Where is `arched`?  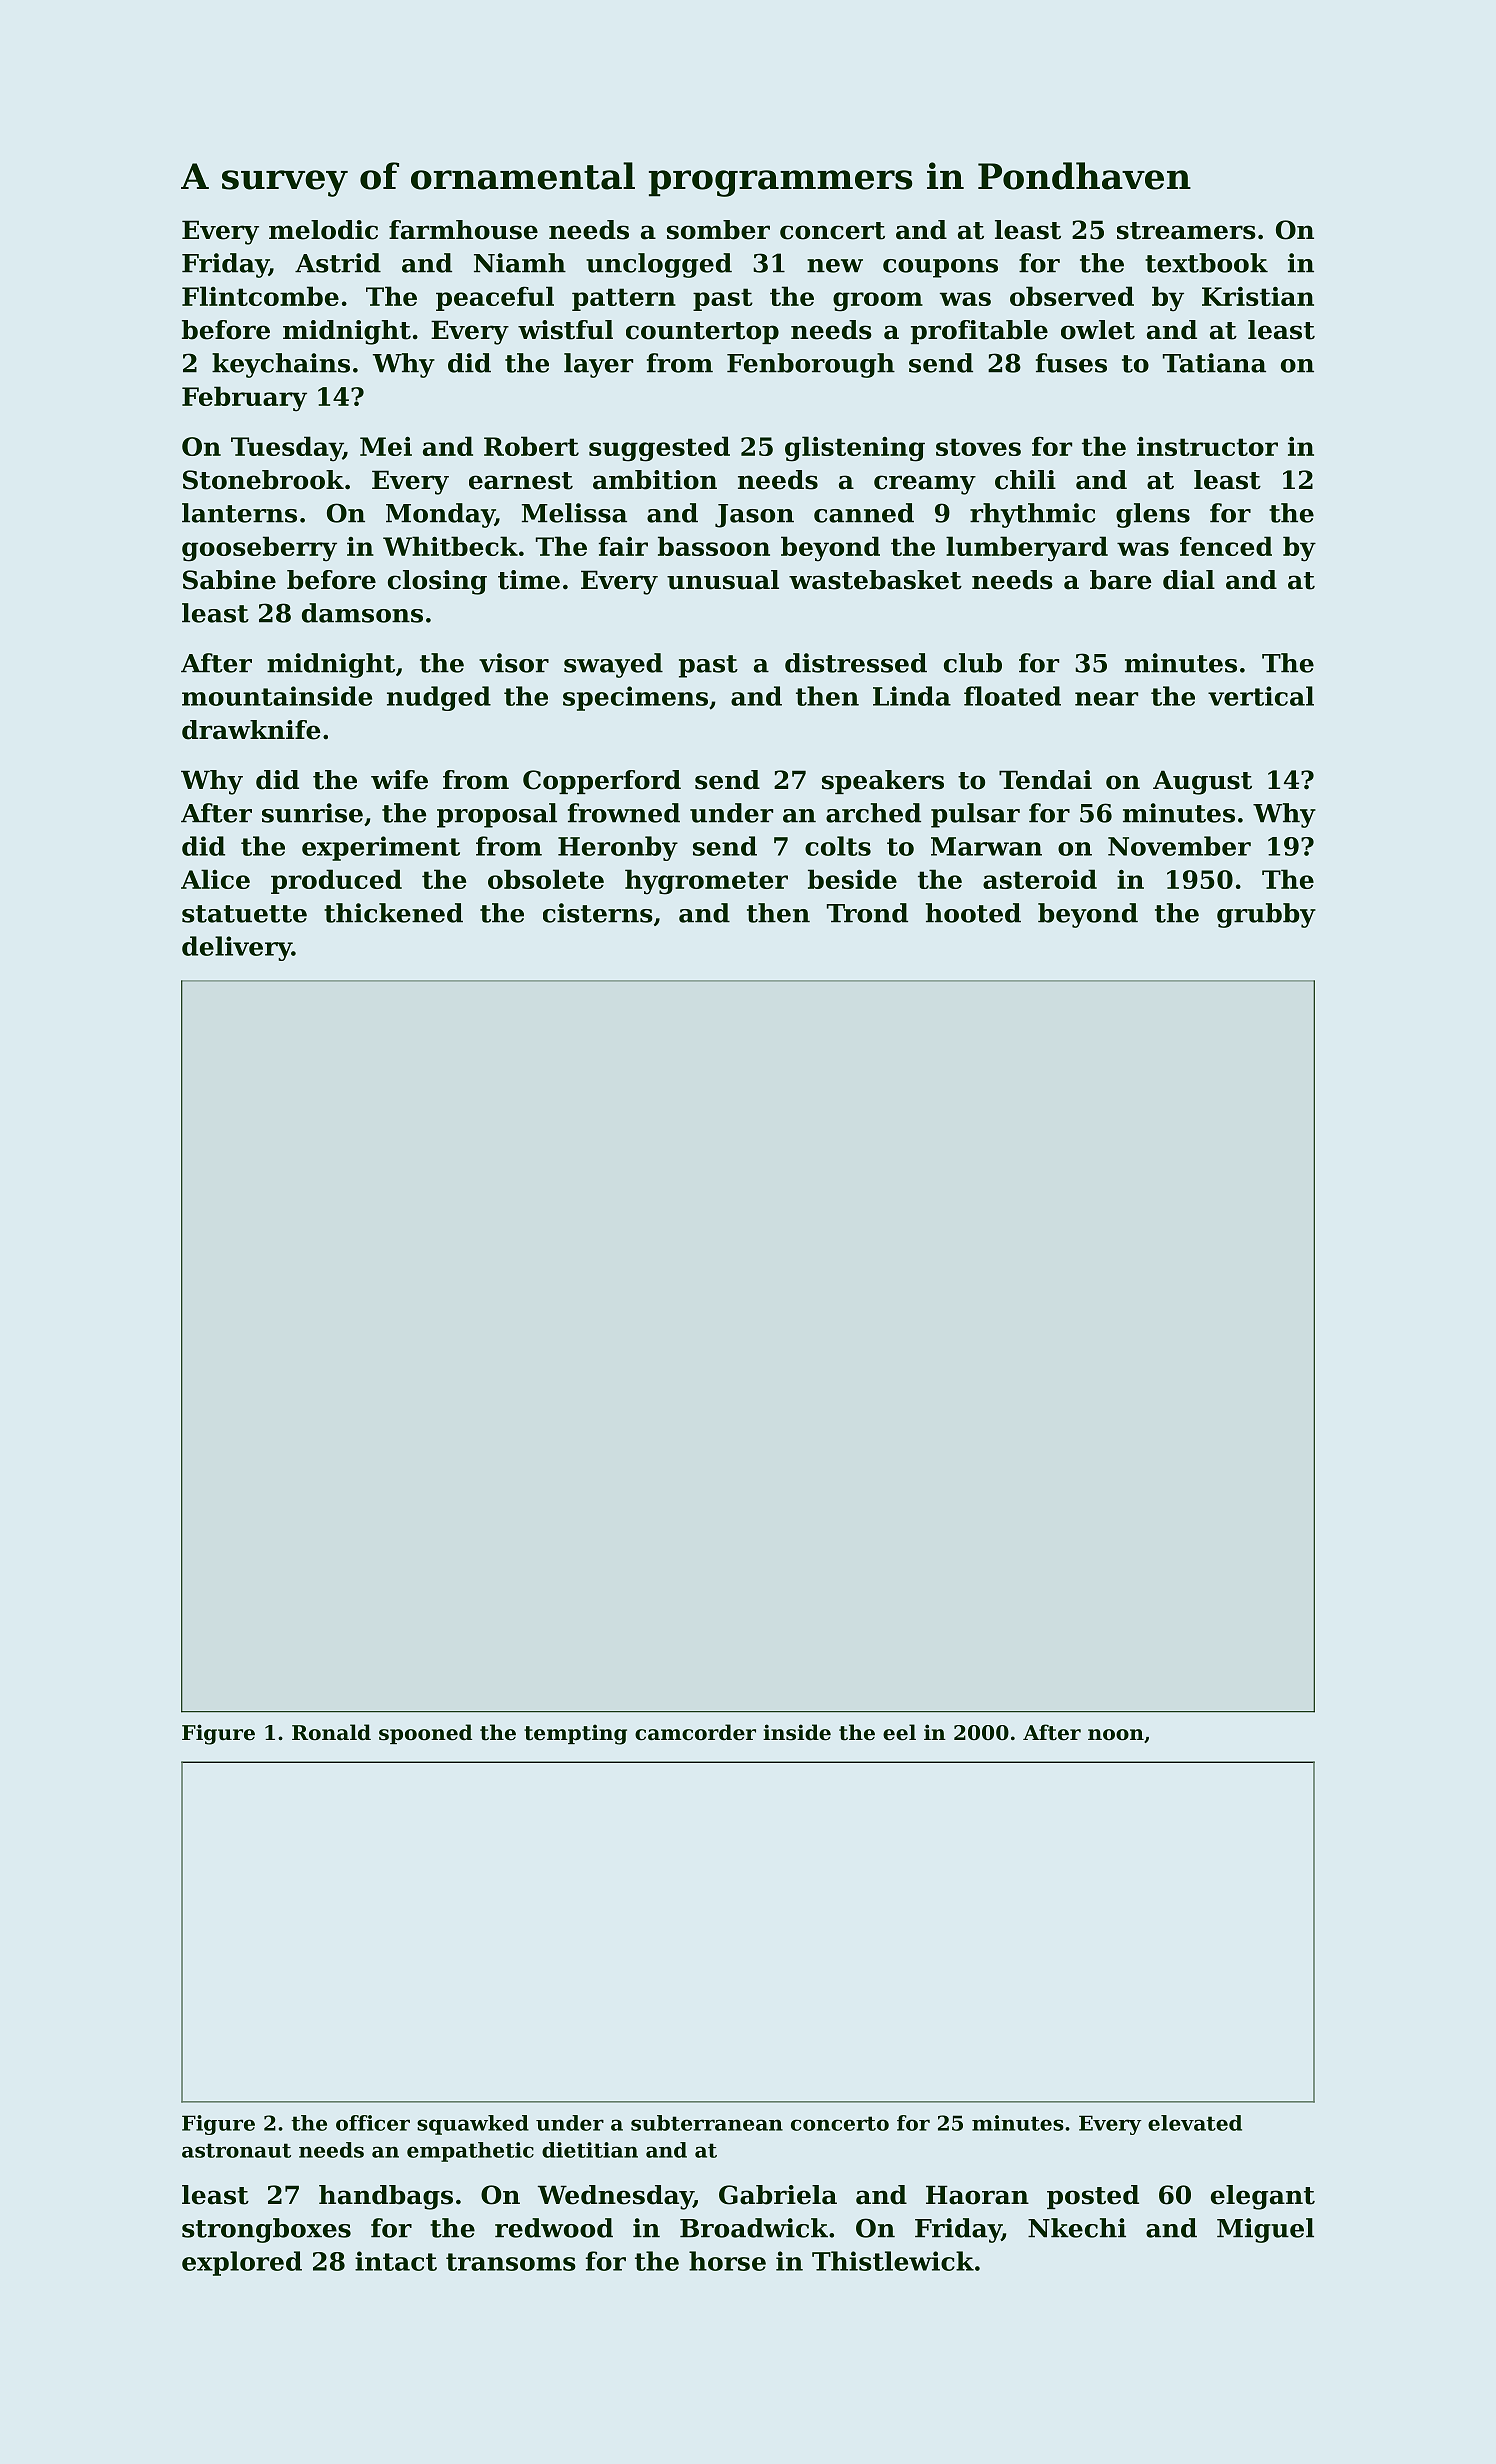
arched is located at coordinates (873, 813).
